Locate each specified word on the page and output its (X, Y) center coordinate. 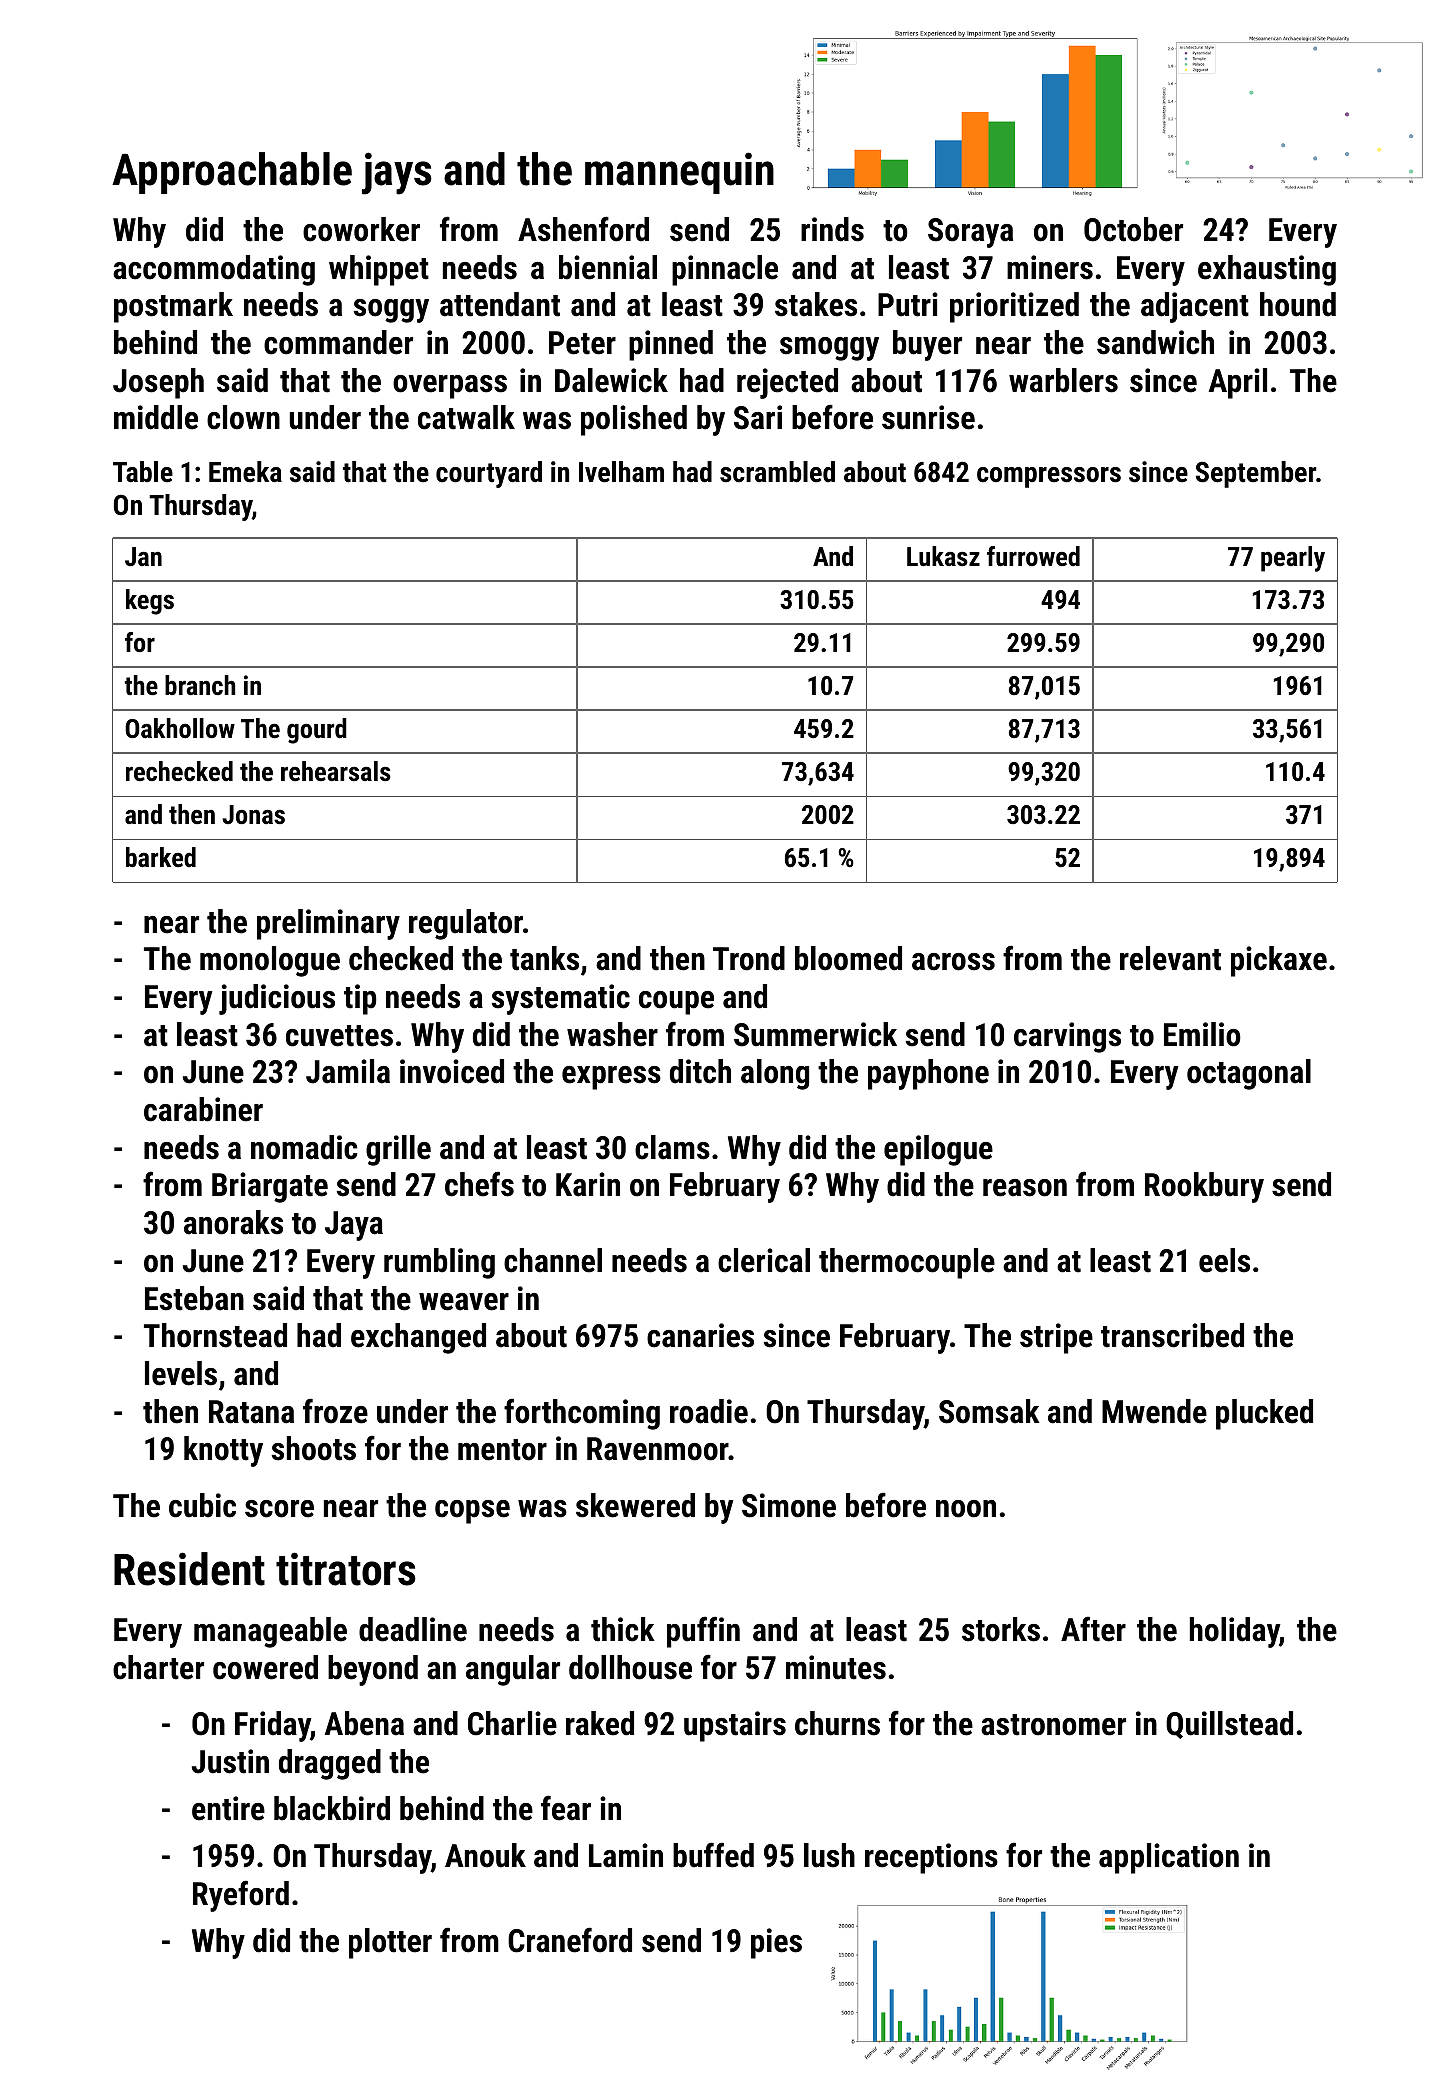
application (1169, 1858)
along (775, 1074)
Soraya (970, 233)
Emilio (1202, 1034)
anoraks (233, 1222)
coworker (361, 229)
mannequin (679, 173)
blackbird (332, 1808)
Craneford (570, 1940)
